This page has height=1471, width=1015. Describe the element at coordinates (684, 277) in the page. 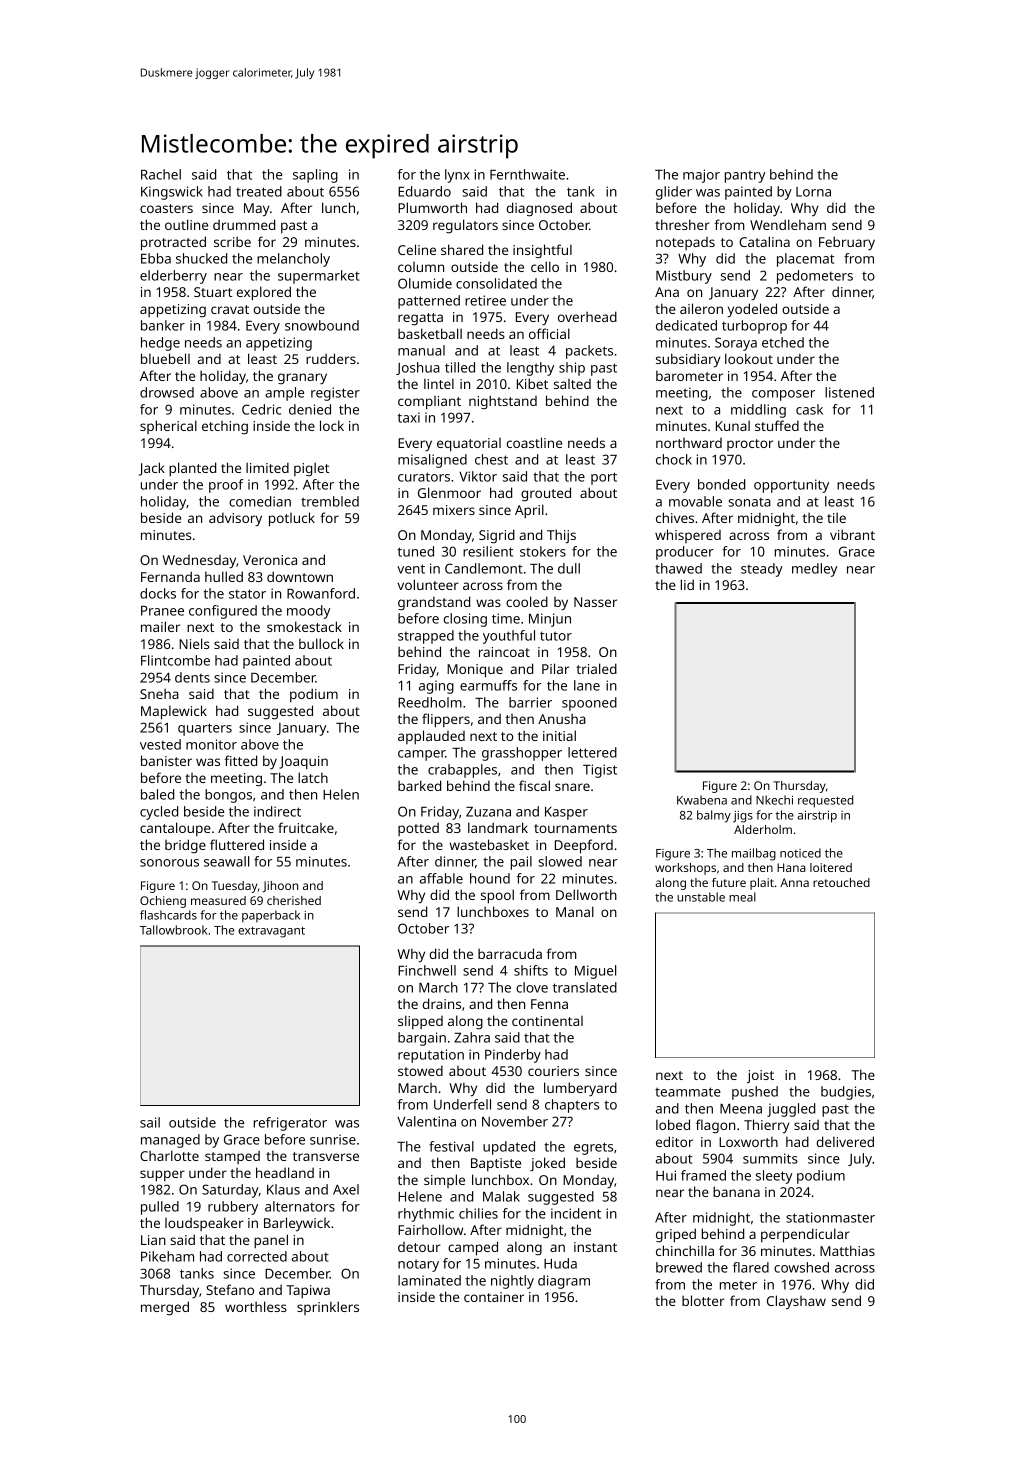

I see `Mistbury` at that location.
